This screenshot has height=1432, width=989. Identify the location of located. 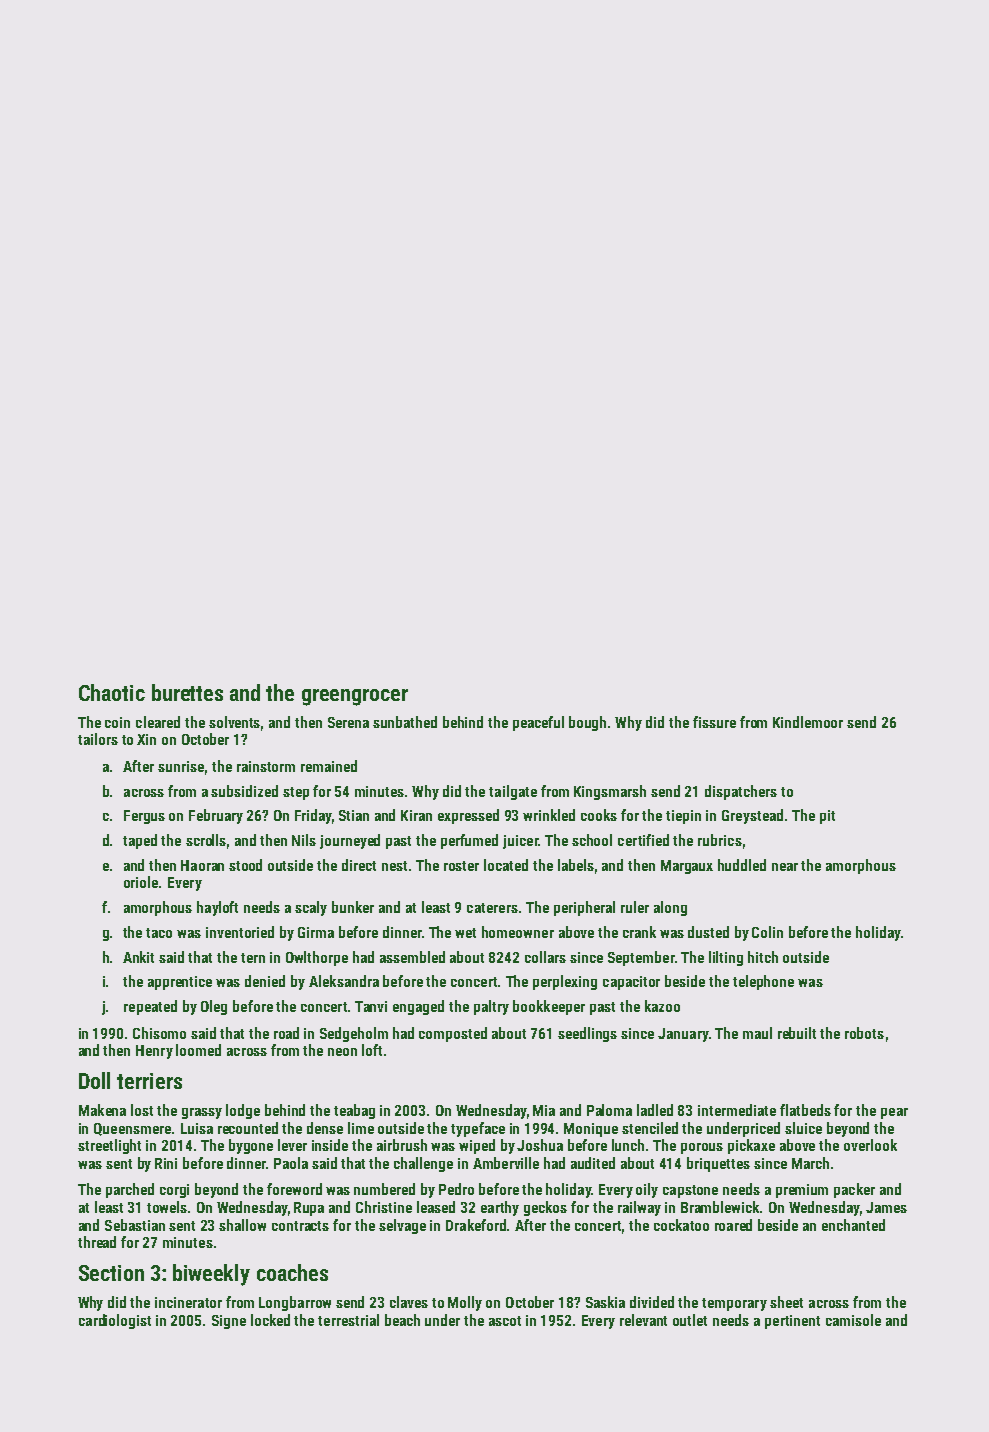
(506, 865).
